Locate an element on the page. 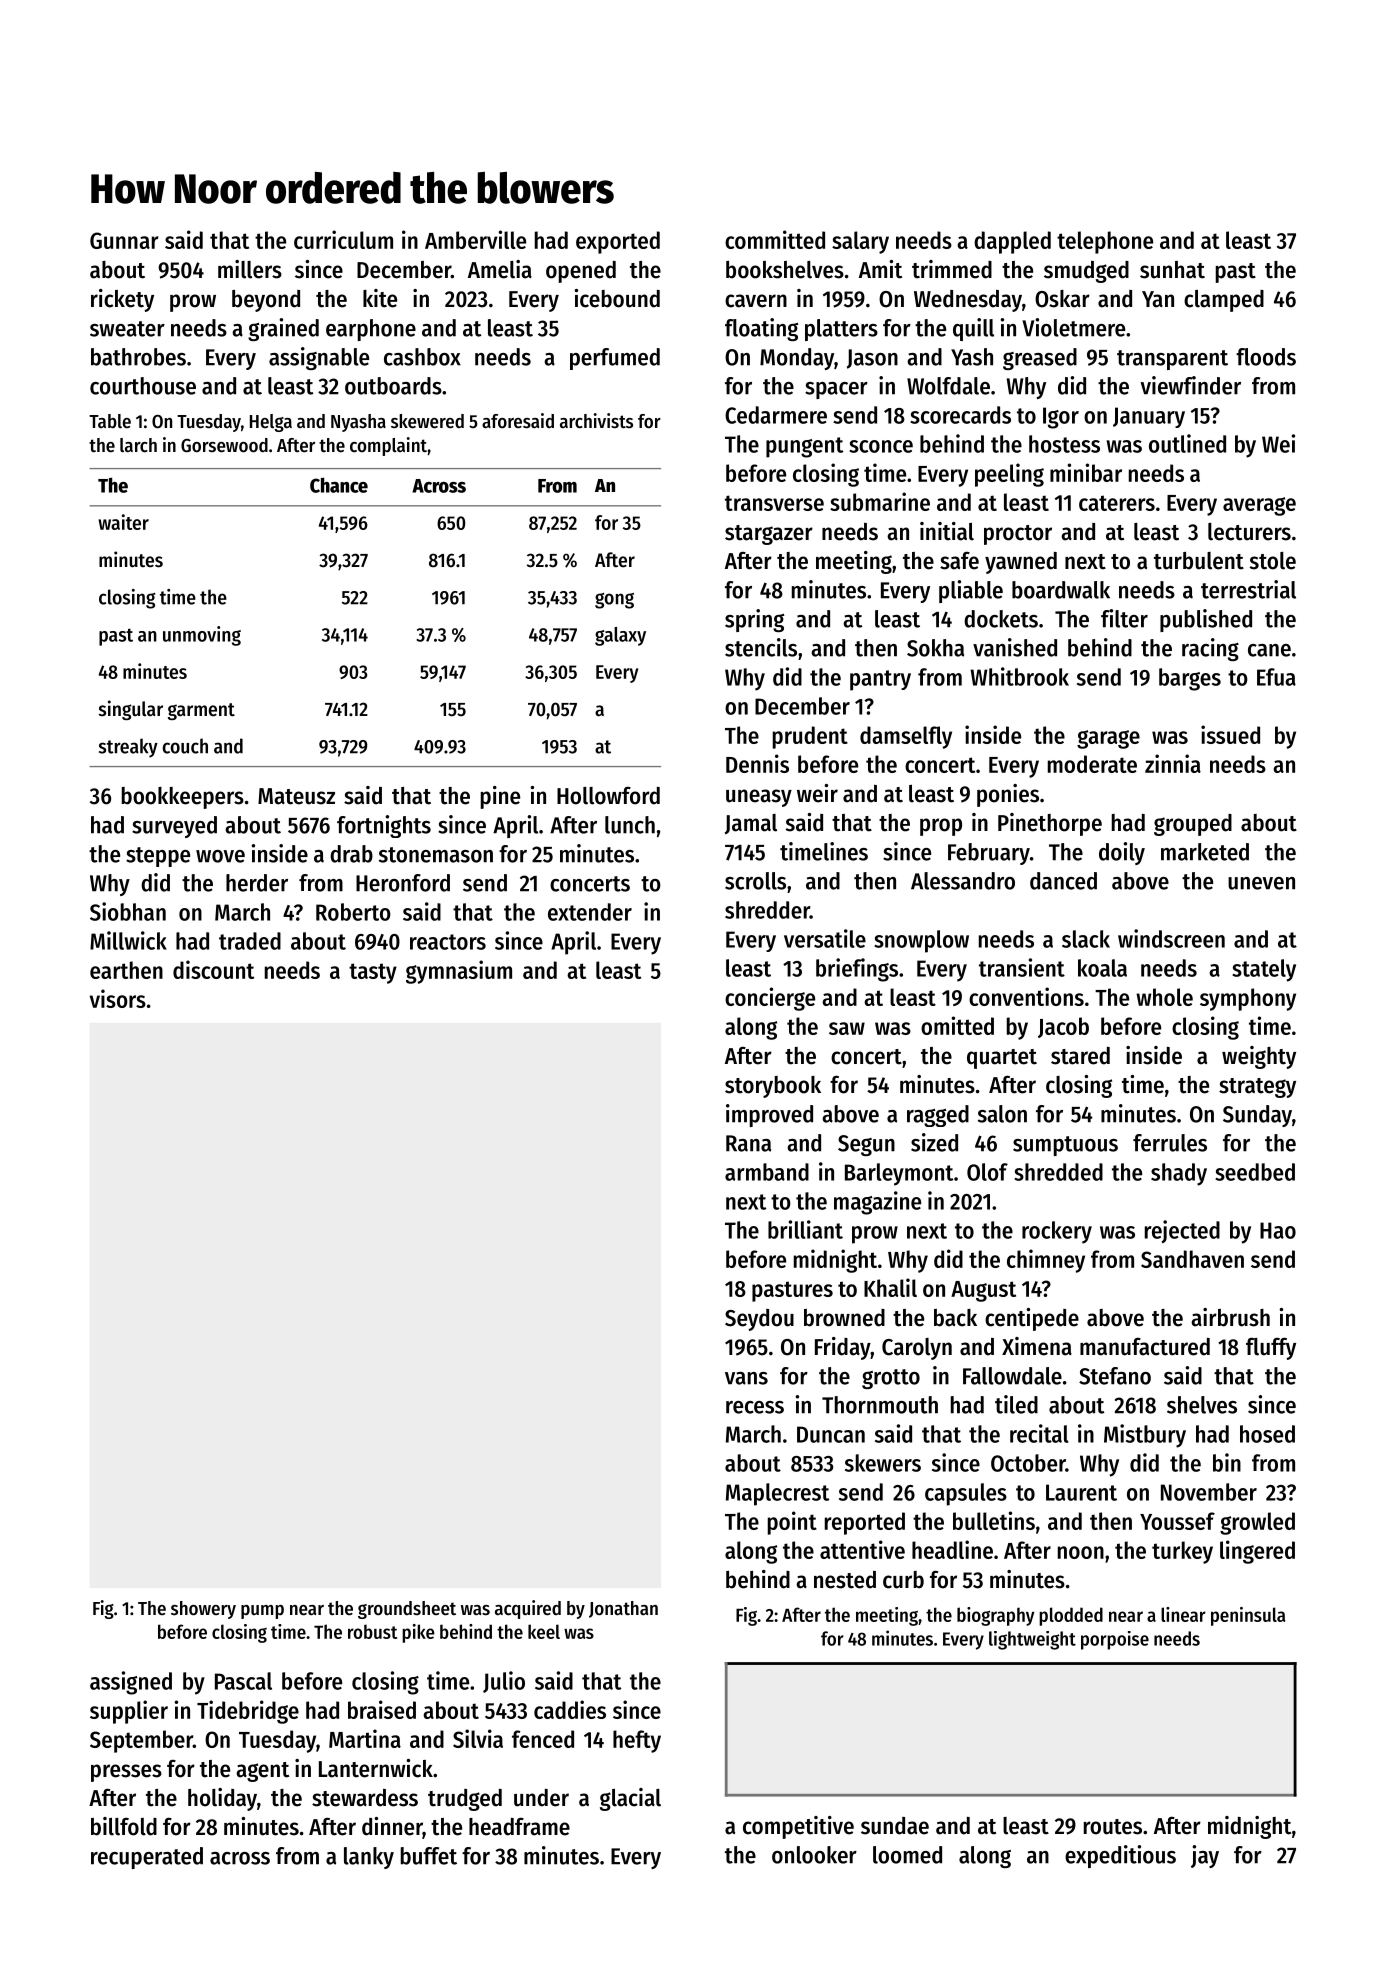 The height and width of the page is (1969, 1386). floods is located at coordinates (1266, 357).
